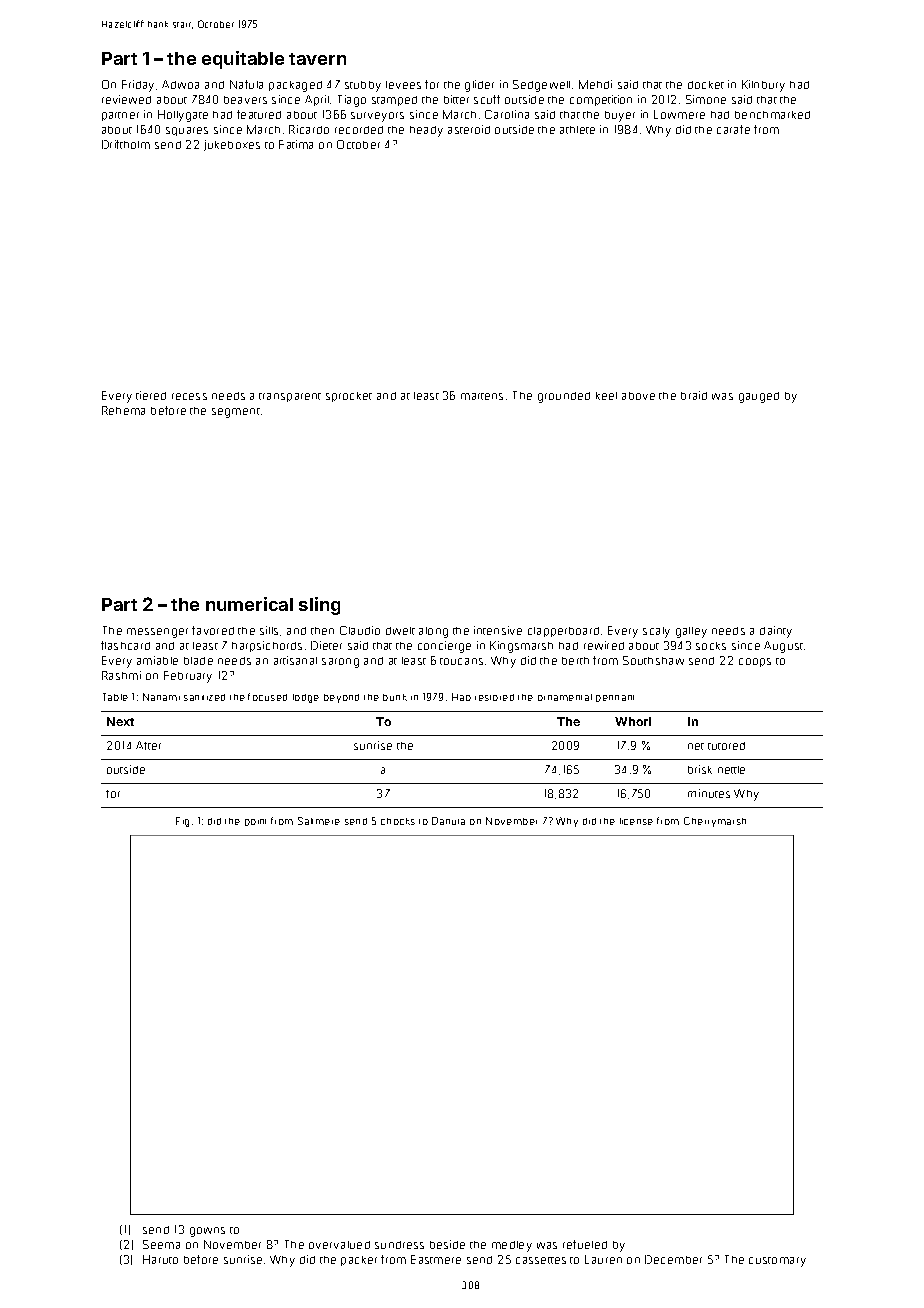  Describe the element at coordinates (759, 397) in the image. I see `gauged` at that location.
